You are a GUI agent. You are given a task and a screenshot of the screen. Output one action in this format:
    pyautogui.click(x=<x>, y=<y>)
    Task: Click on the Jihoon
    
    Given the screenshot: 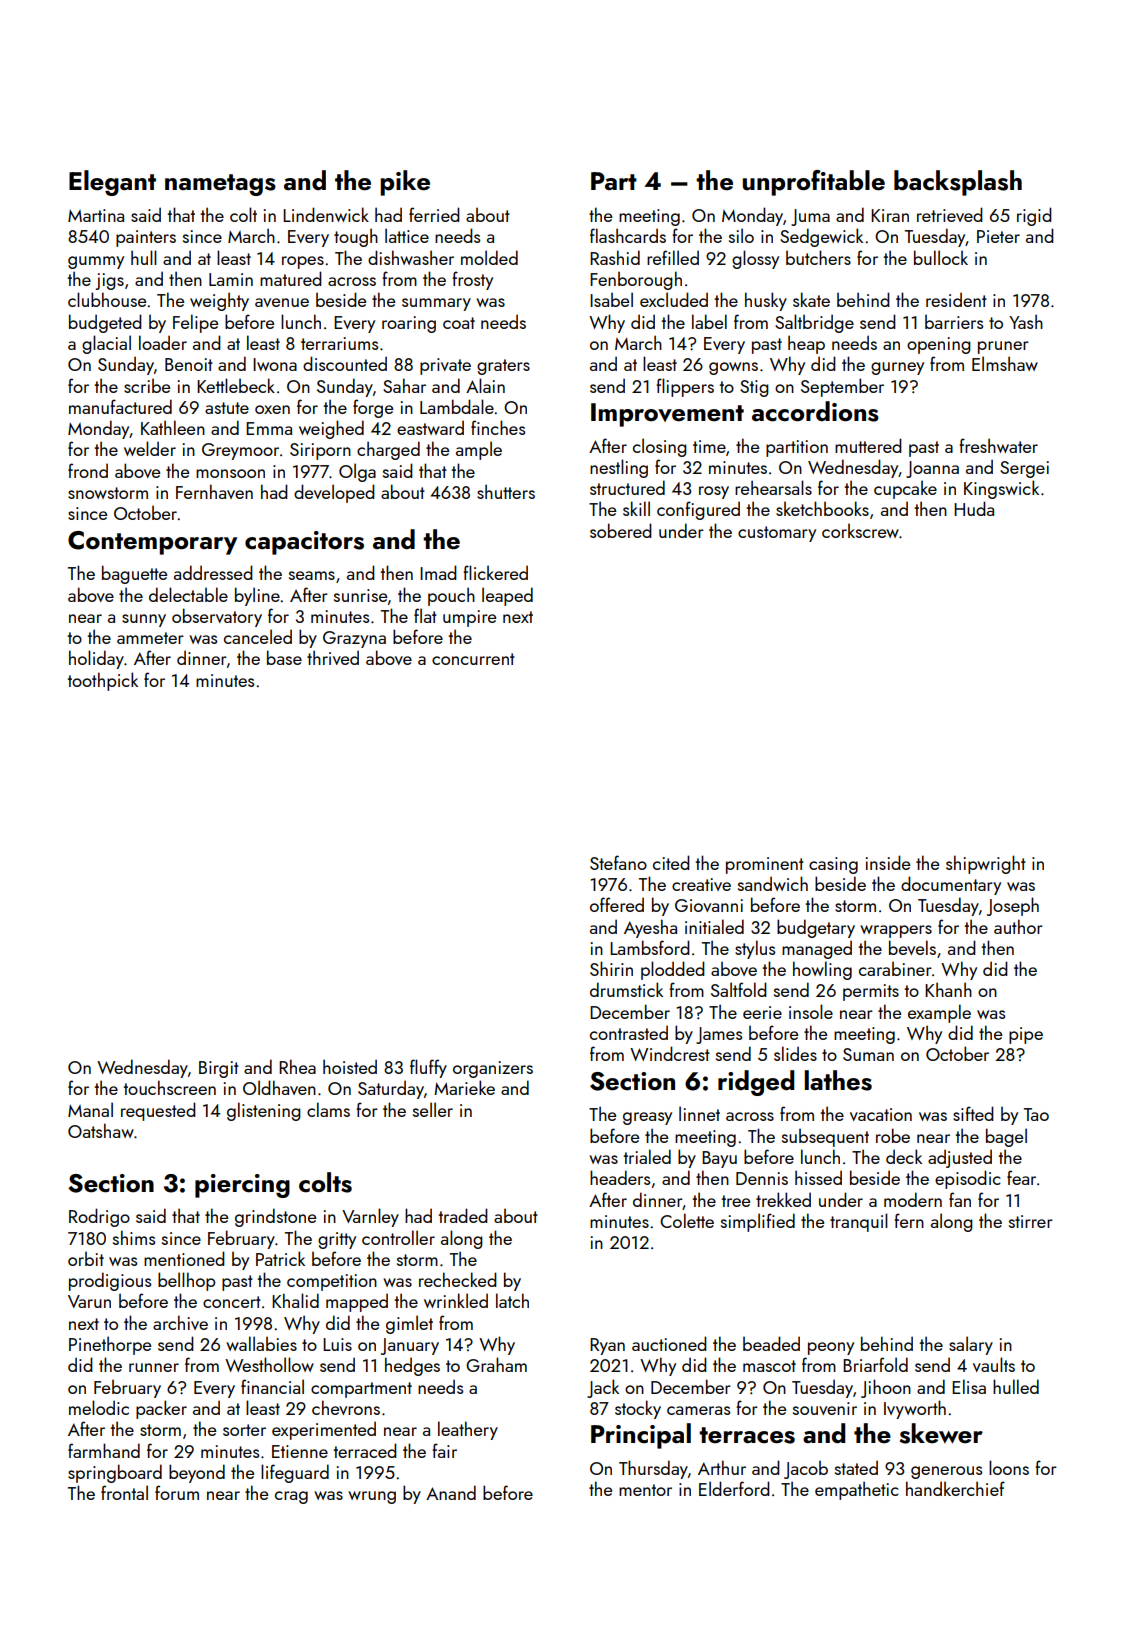 What is the action you would take?
    pyautogui.click(x=886, y=1388)
